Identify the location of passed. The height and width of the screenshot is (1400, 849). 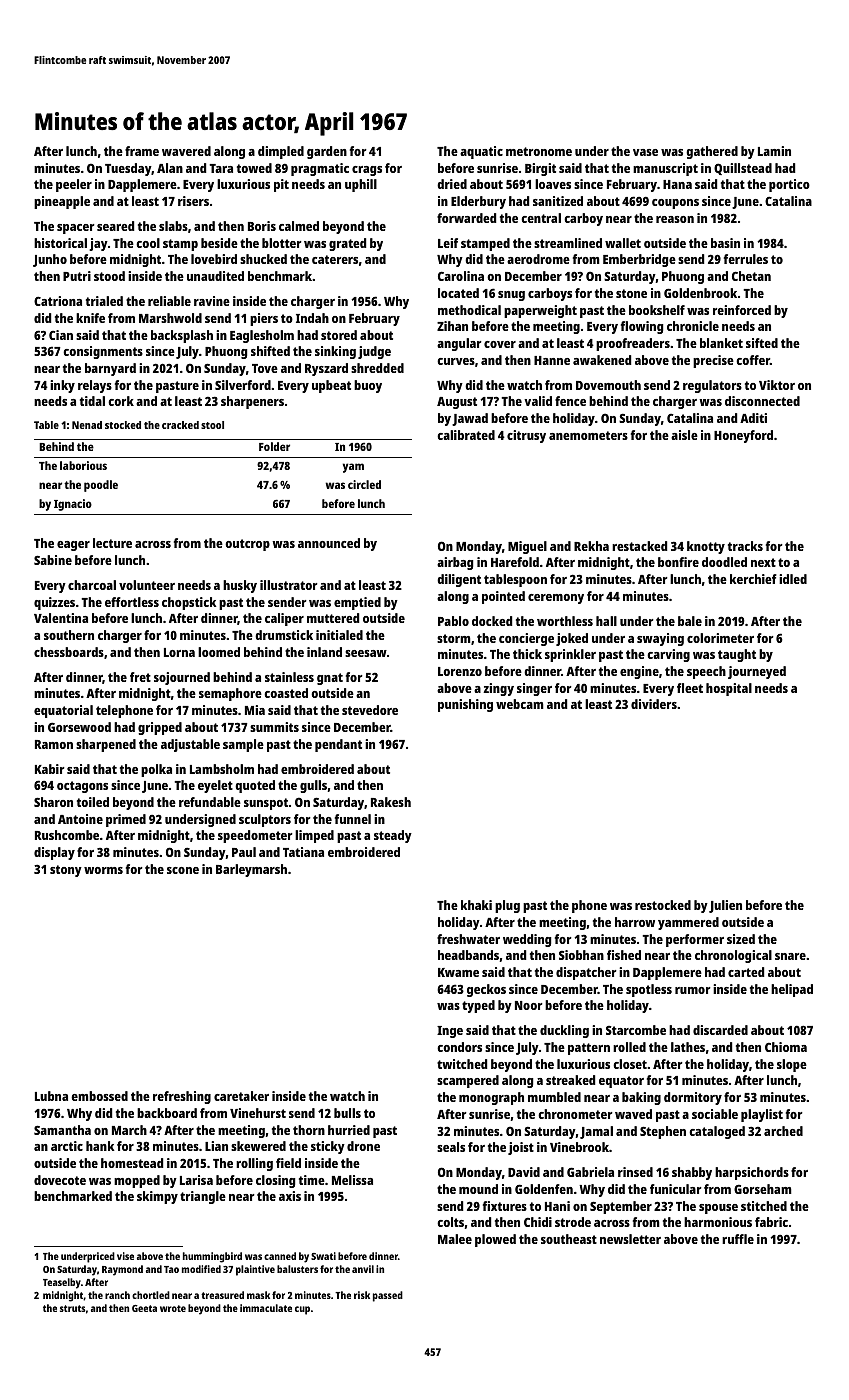
(388, 1296).
